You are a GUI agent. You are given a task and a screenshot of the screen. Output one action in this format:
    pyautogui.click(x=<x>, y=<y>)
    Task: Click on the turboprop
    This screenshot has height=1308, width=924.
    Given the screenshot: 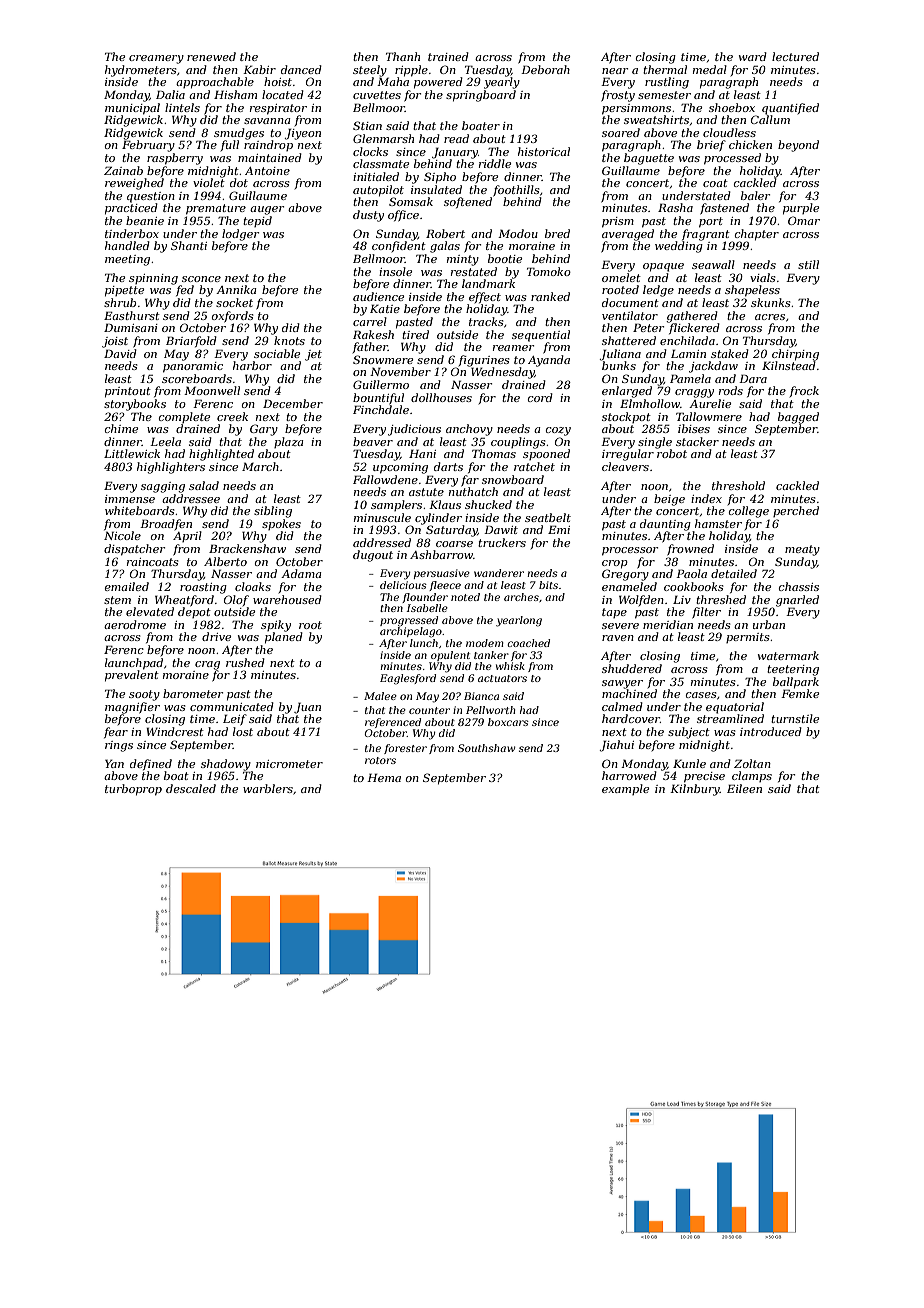 What is the action you would take?
    pyautogui.click(x=133, y=790)
